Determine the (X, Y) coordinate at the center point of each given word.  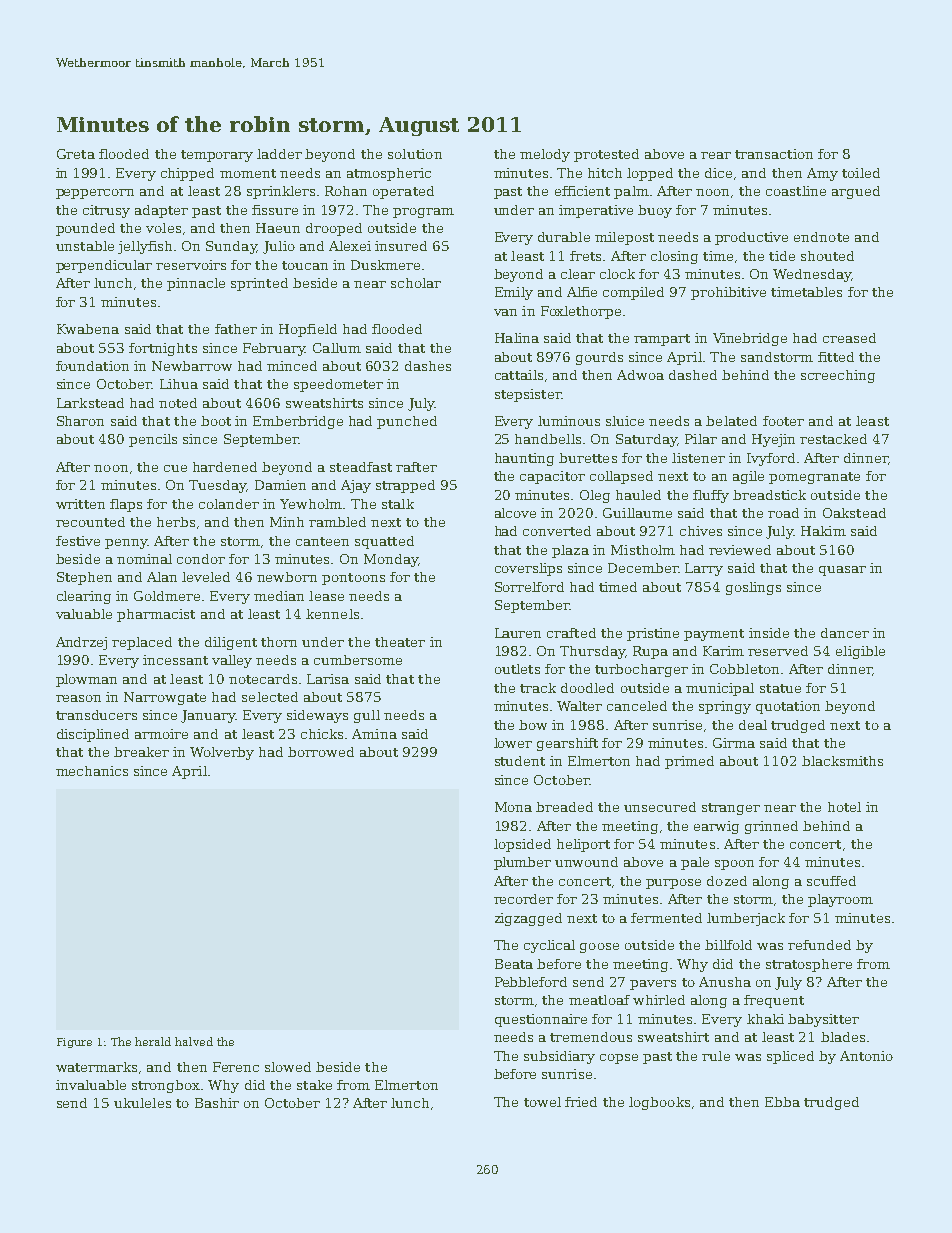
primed (689, 762)
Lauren (518, 633)
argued (856, 192)
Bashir (217, 1103)
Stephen (84, 578)
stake (314, 1085)
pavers (653, 985)
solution (415, 154)
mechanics (92, 771)
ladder (279, 154)
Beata (514, 964)
